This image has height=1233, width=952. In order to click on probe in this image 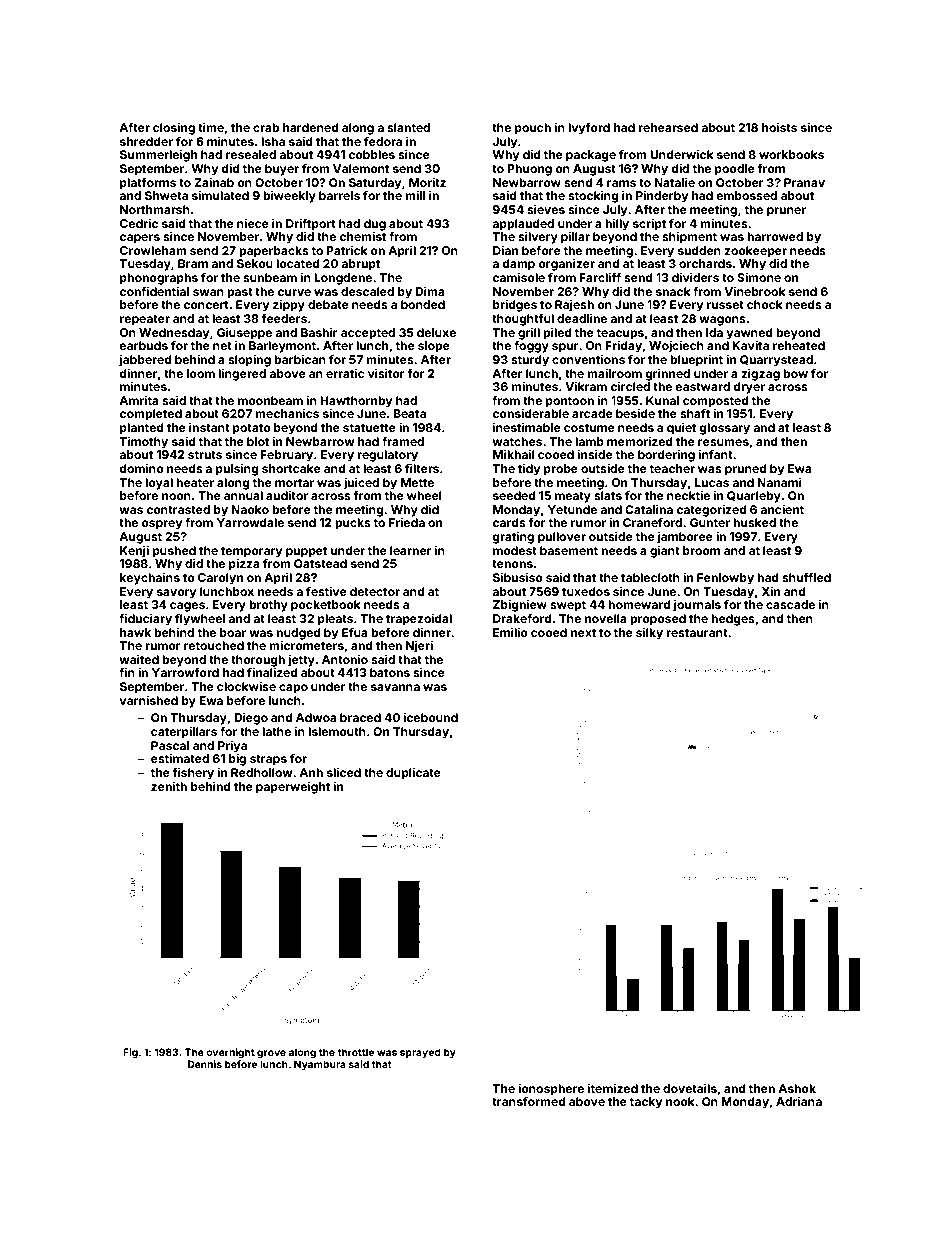, I will do `click(561, 470)`.
